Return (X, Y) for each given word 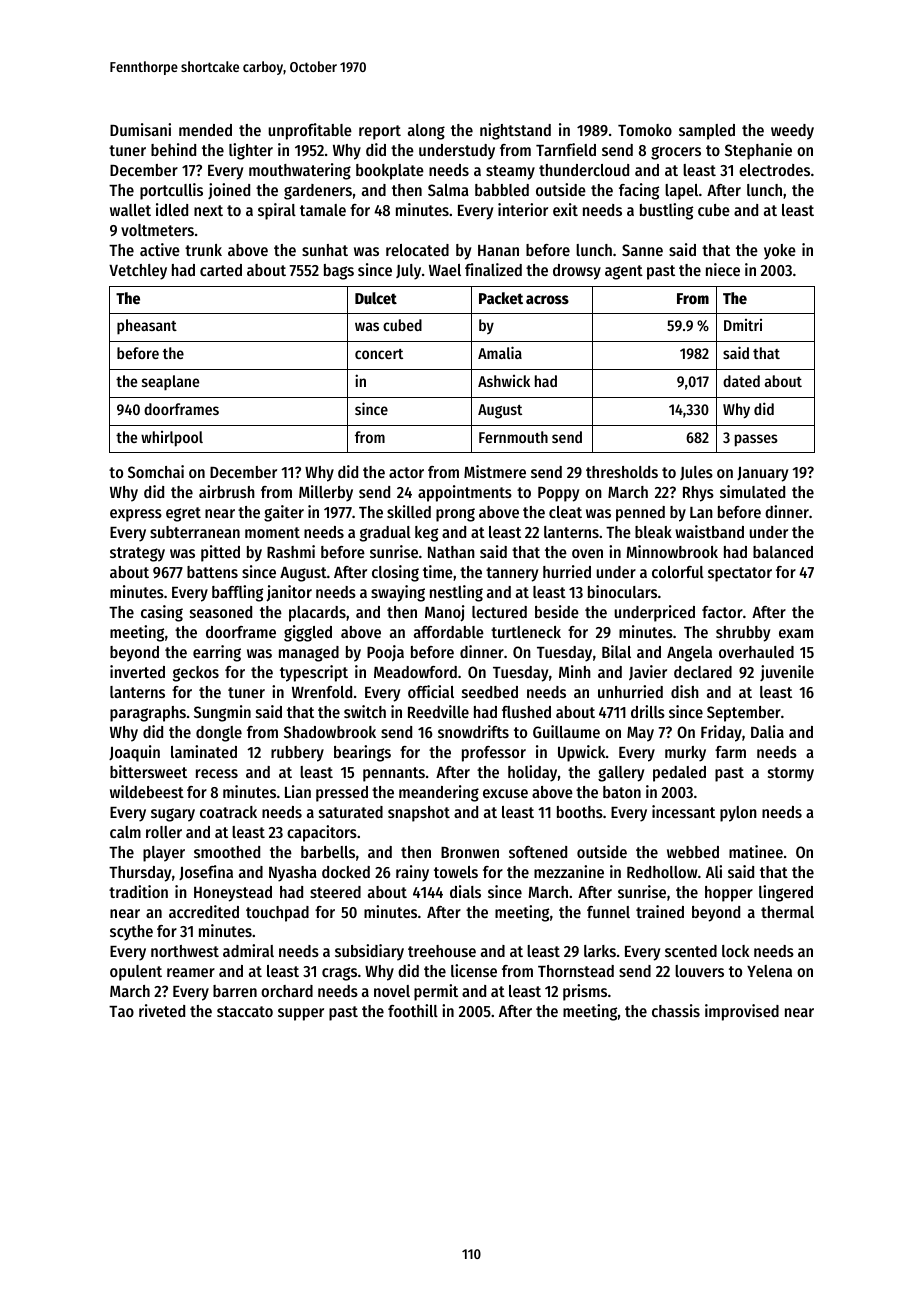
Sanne (642, 250)
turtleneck (526, 632)
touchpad (277, 914)
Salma (448, 190)
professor (494, 754)
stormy (791, 774)
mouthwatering (300, 171)
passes (756, 440)
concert (379, 354)
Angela (689, 654)
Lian (298, 791)
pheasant (147, 327)
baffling (237, 593)
